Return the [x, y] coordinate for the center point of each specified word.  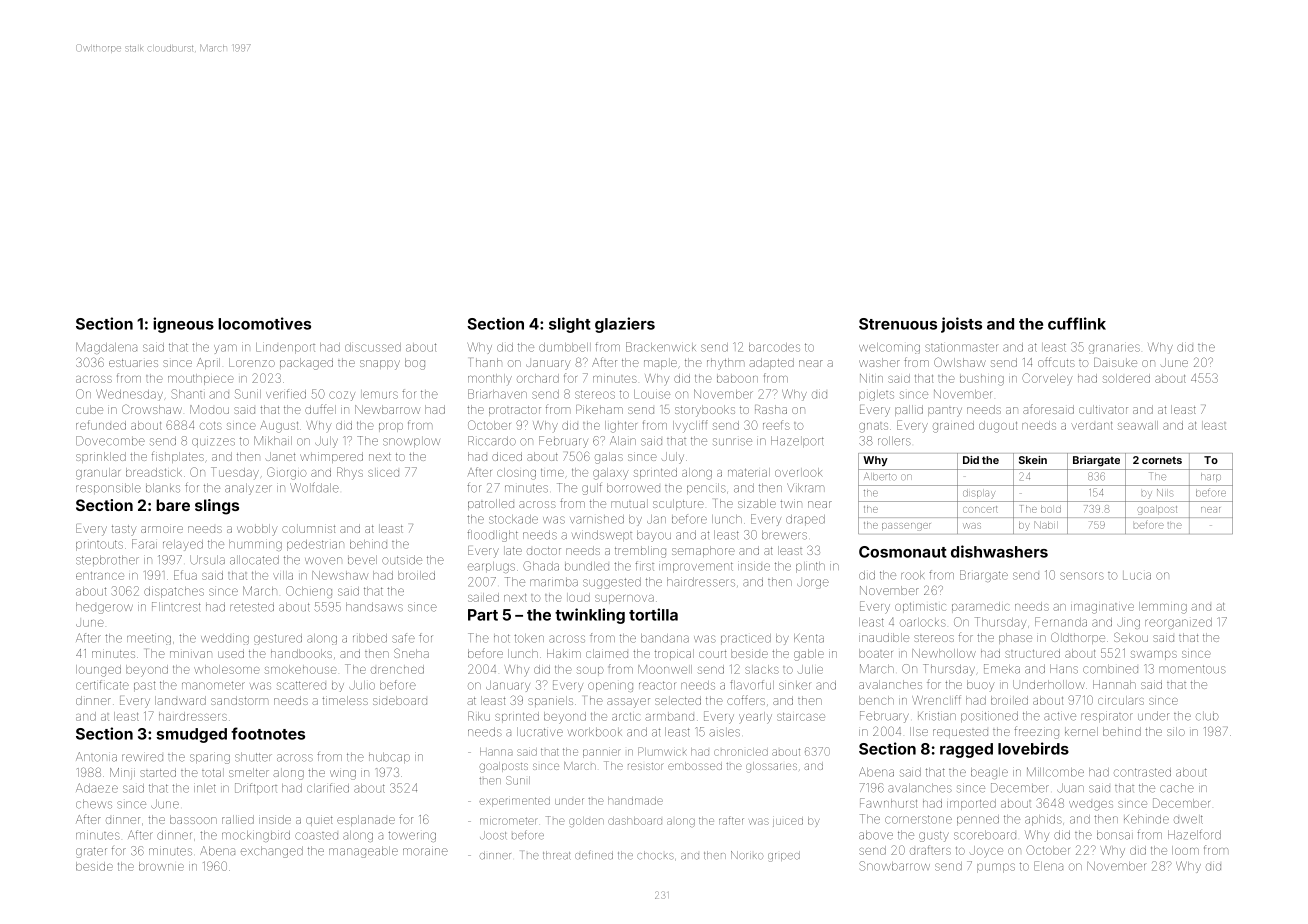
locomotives [264, 323]
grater [91, 852]
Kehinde [1146, 819]
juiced [788, 822]
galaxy [610, 474]
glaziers [625, 325]
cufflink [1077, 323]
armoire [162, 529]
